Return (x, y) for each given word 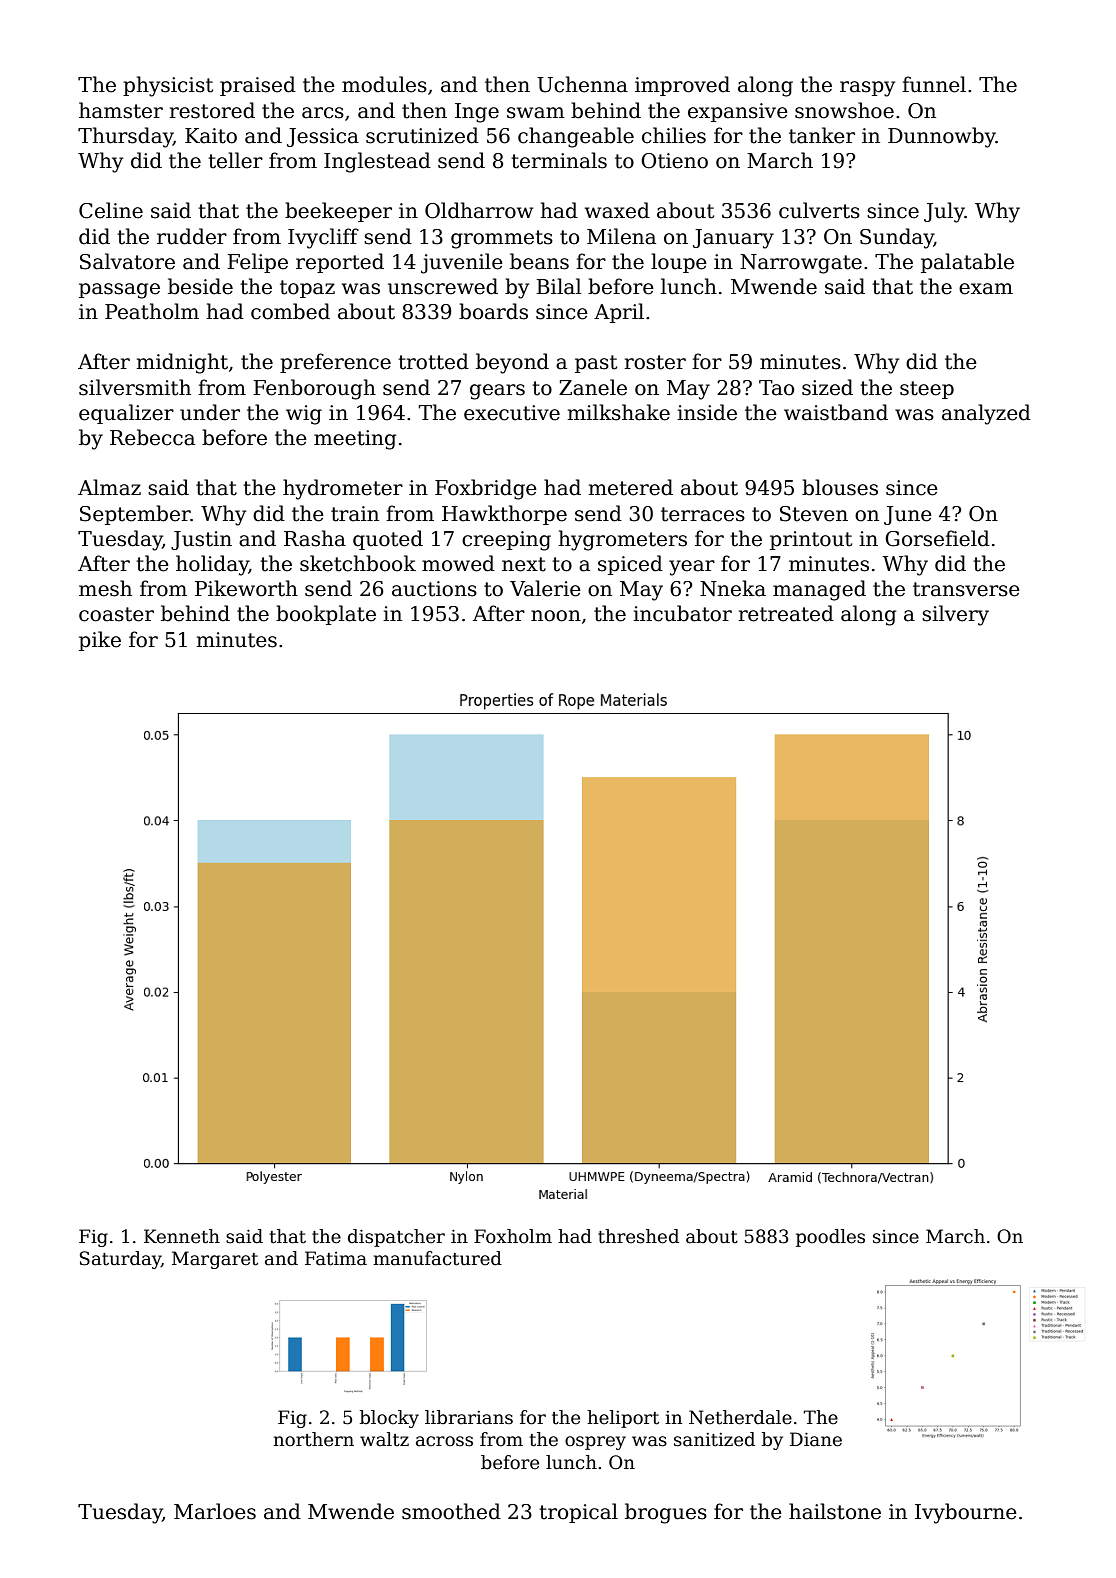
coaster (116, 614)
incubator (682, 613)
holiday (212, 565)
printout (811, 540)
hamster (121, 110)
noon (556, 616)
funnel (934, 84)
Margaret (215, 1260)
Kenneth (182, 1236)
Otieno (674, 161)
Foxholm (513, 1236)
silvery (955, 615)
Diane (816, 1439)
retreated (786, 613)
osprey (595, 1443)
